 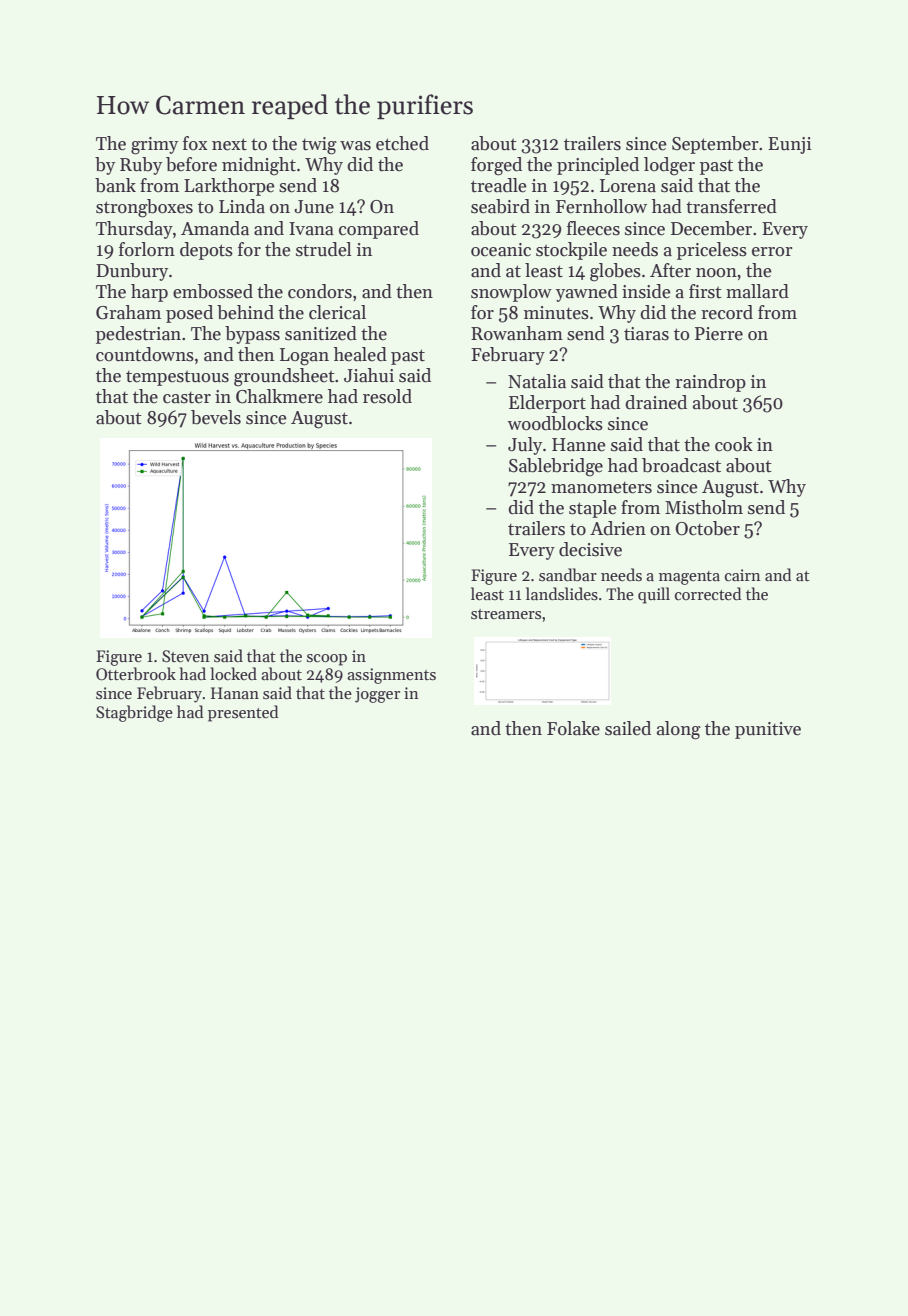 I want to click on punitive, so click(x=768, y=730).
